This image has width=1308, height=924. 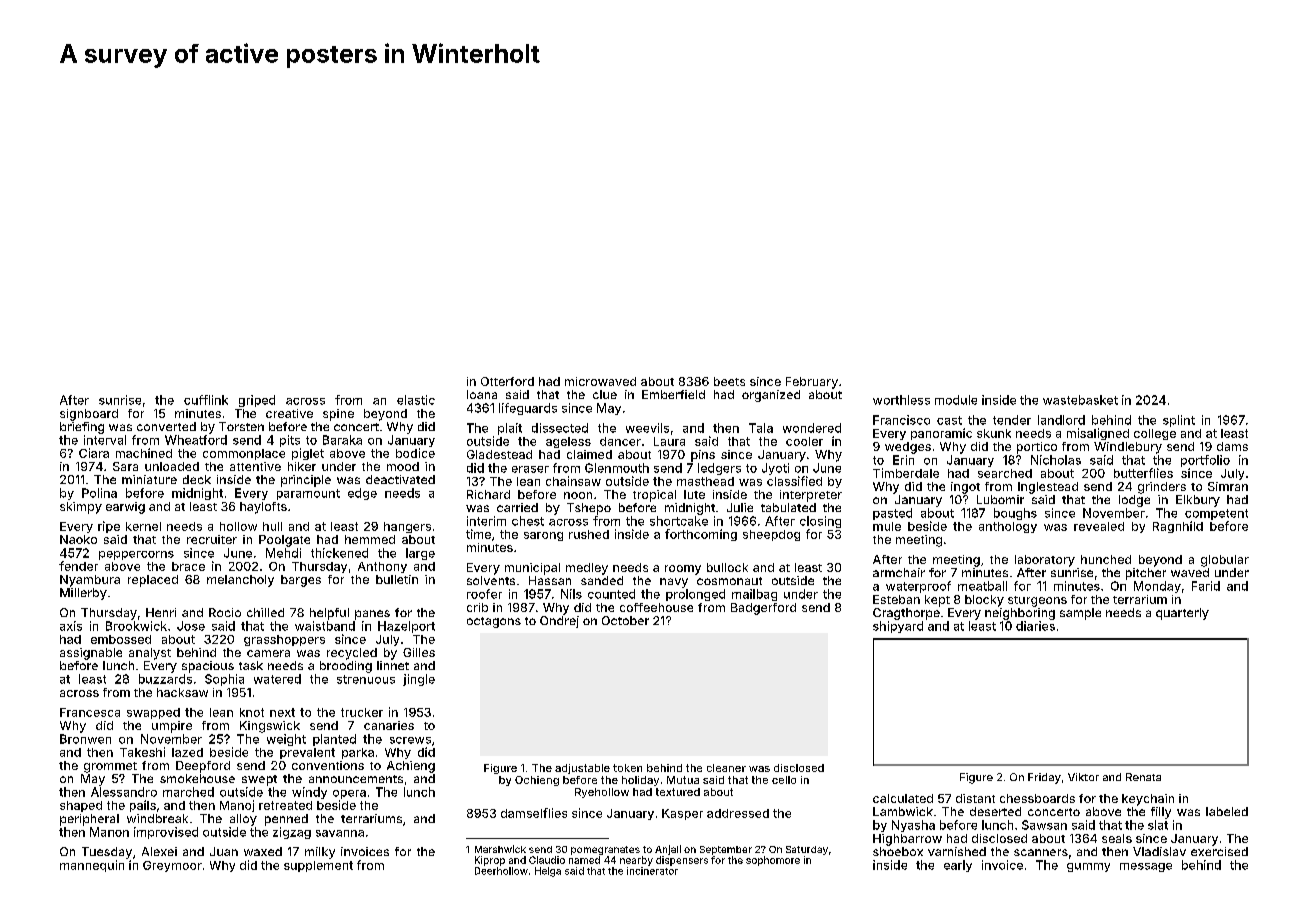 What do you see at coordinates (334, 740) in the image?
I see `planted` at bounding box center [334, 740].
